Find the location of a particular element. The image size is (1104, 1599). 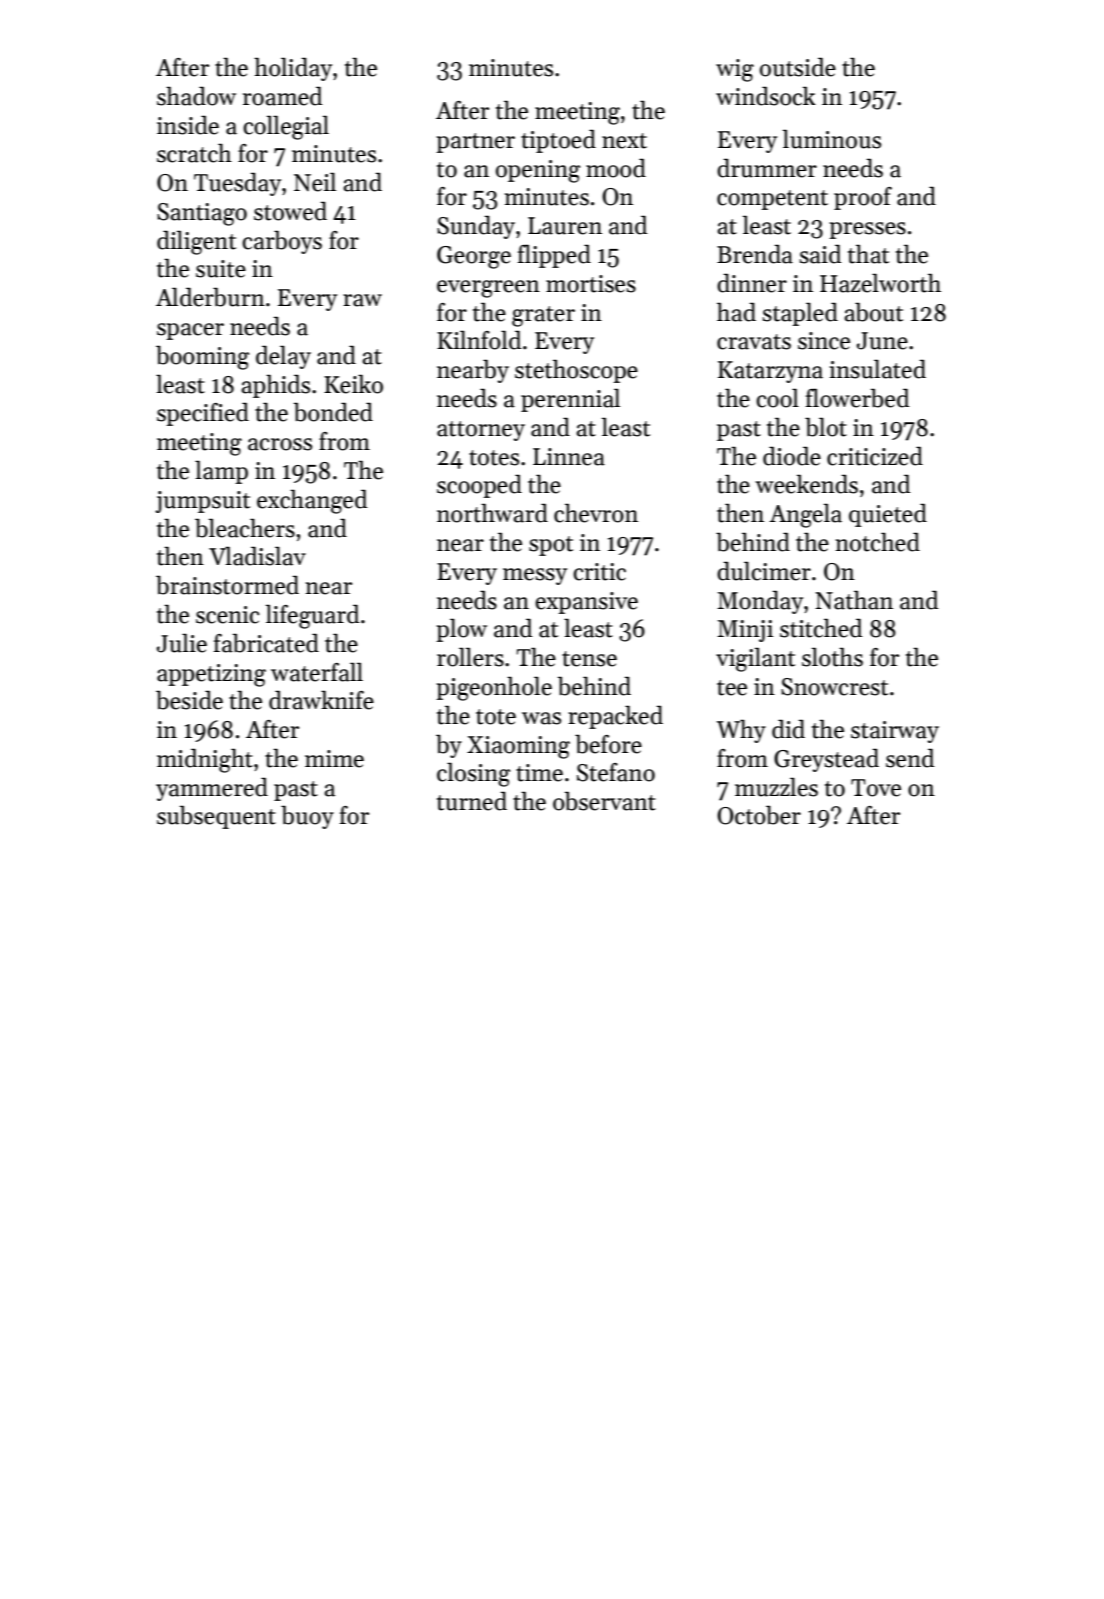

scooped is located at coordinates (479, 486).
